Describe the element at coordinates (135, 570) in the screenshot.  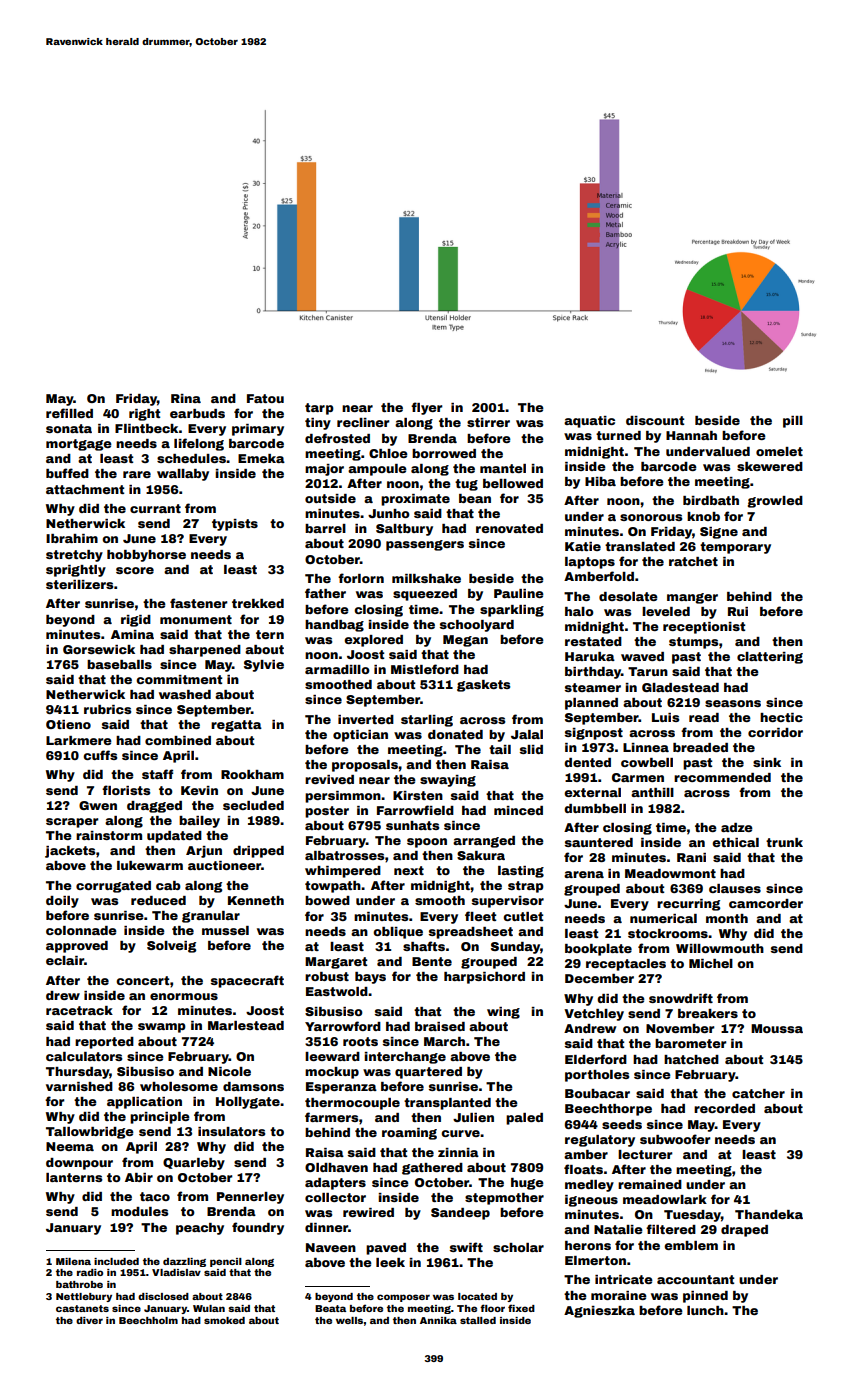
I see `score` at that location.
